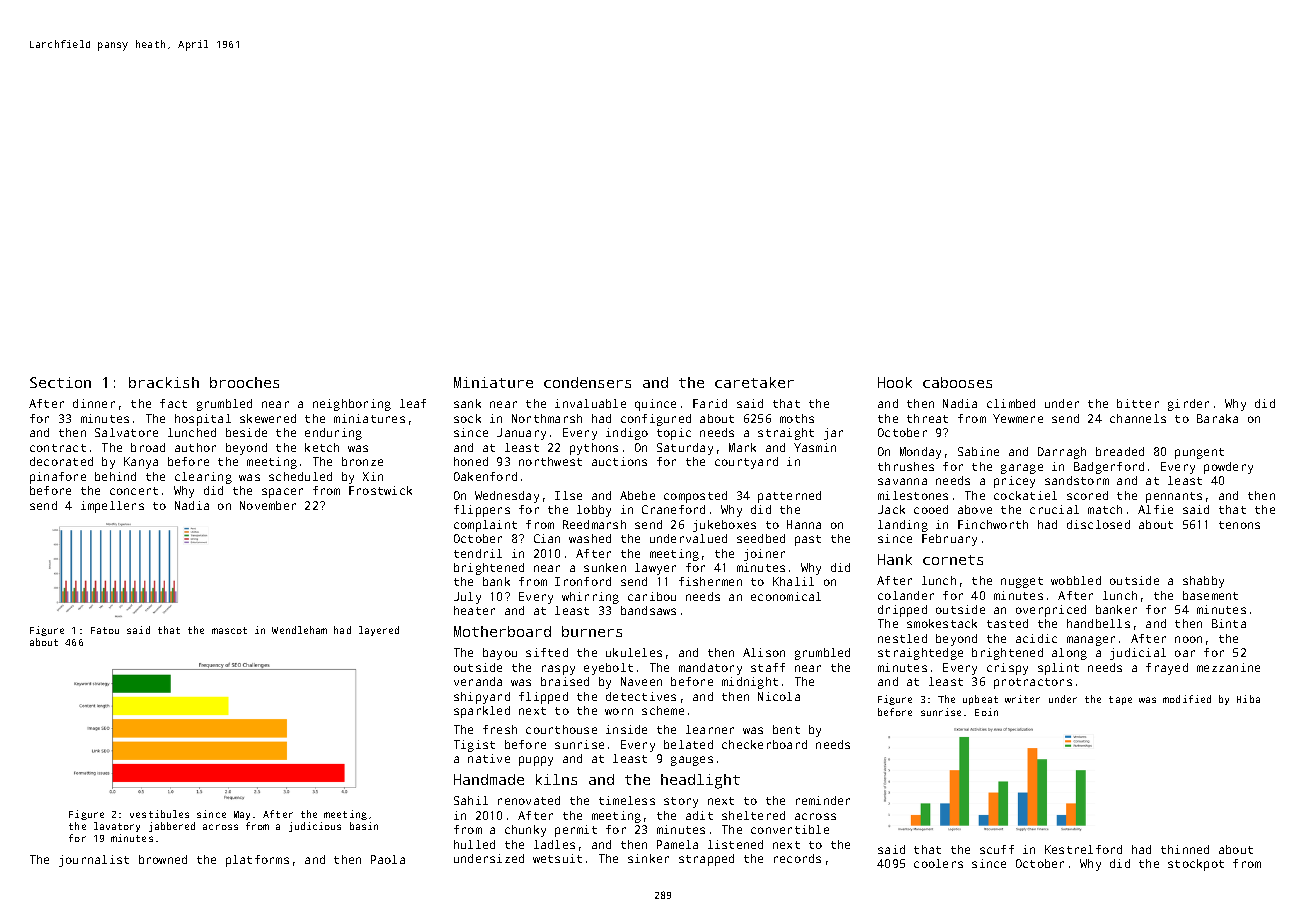 Image resolution: width=1308 pixels, height=924 pixels. What do you see at coordinates (94, 403) in the screenshot?
I see `dinner` at bounding box center [94, 403].
